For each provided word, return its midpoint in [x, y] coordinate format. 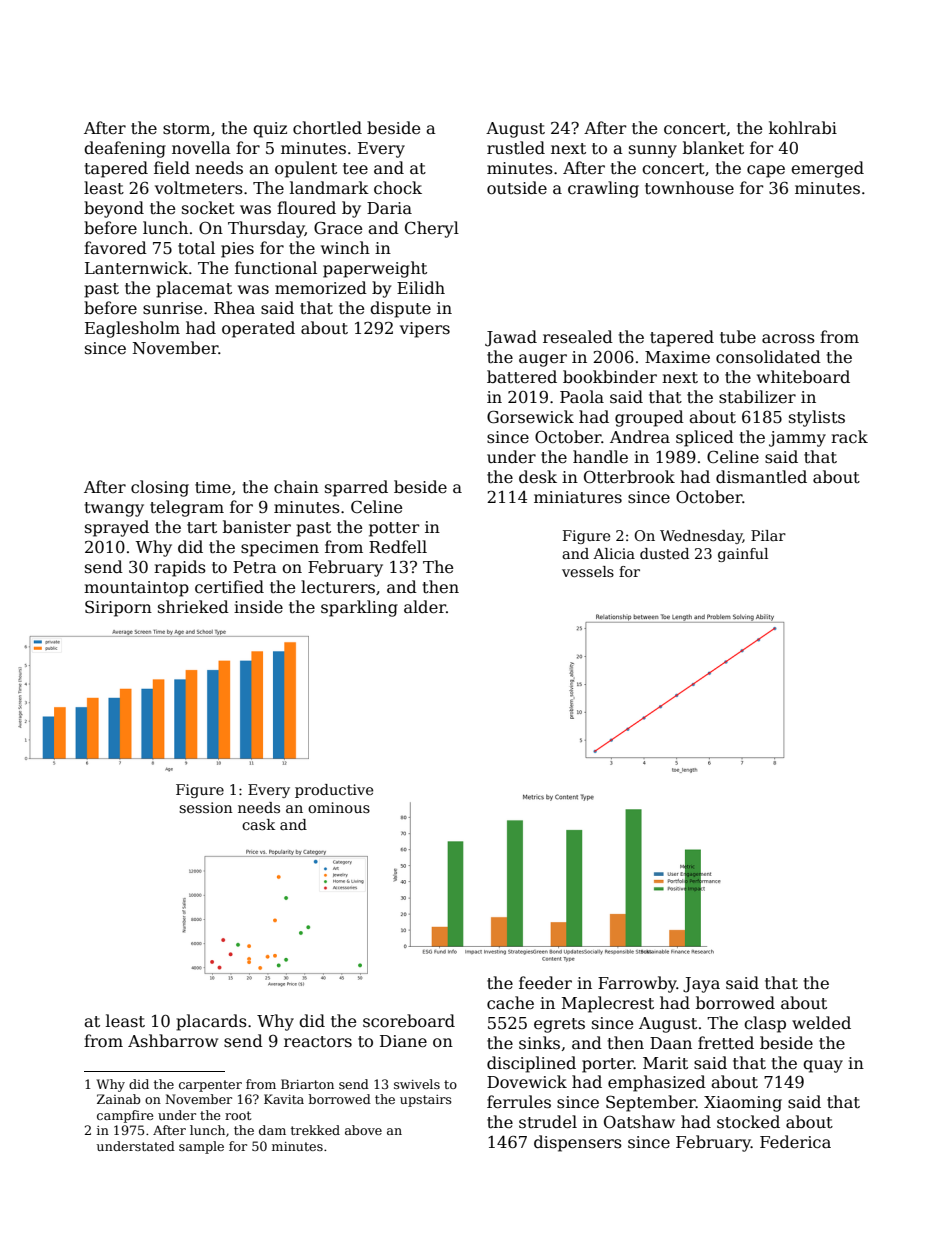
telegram [187, 508]
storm [186, 128]
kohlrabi [803, 127]
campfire [125, 1116]
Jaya [701, 985]
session [206, 807]
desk [538, 476]
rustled [516, 148]
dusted [664, 553]
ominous [339, 807]
